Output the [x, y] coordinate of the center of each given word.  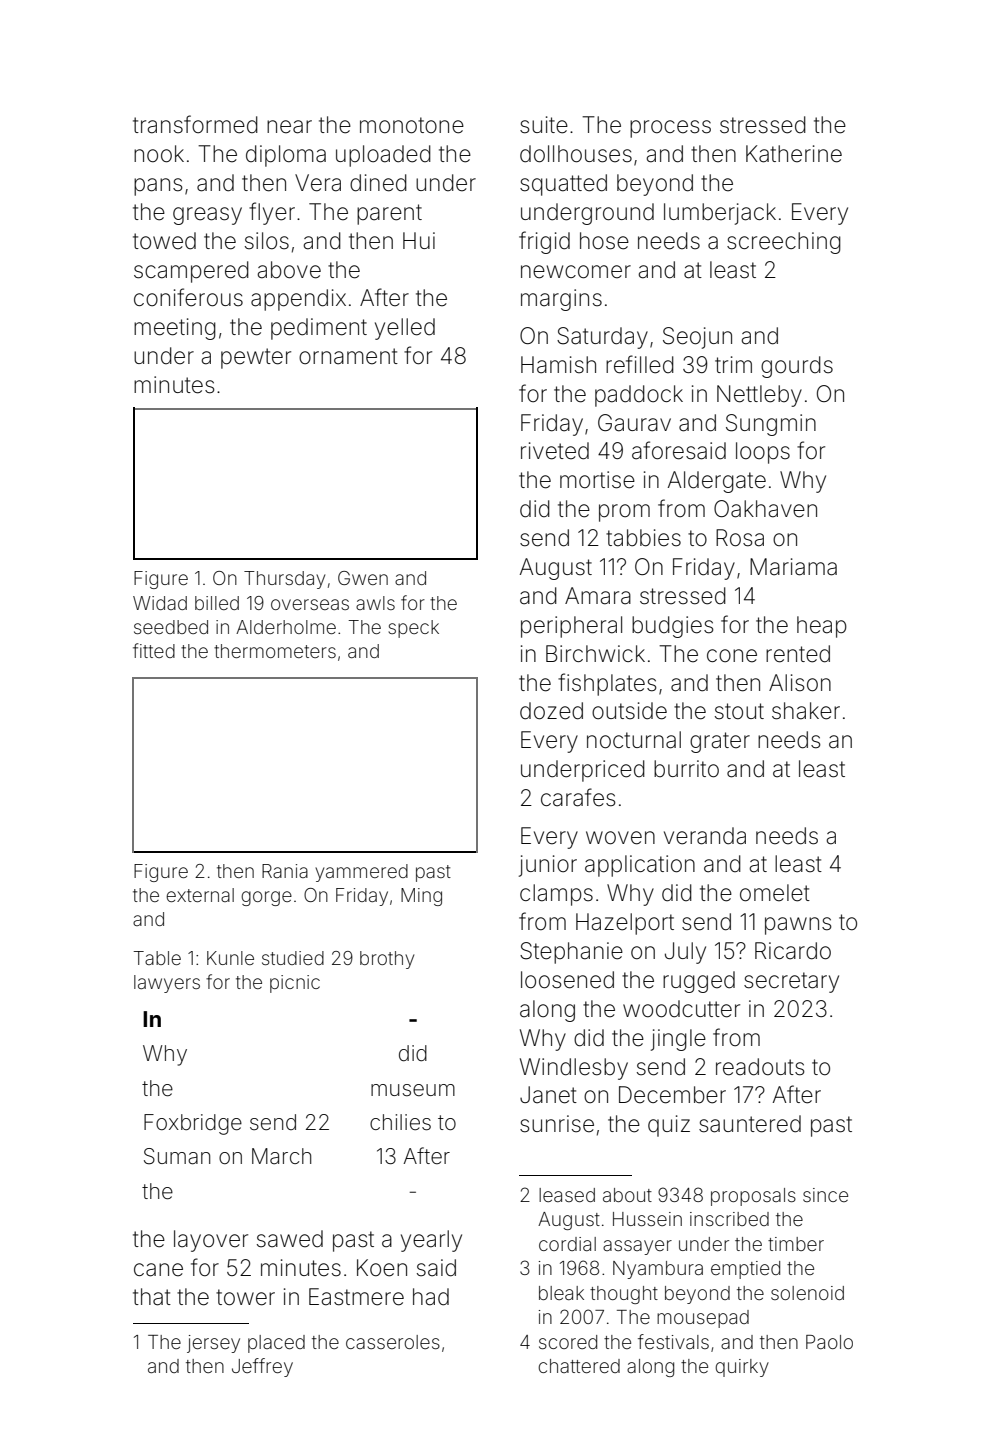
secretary [791, 982]
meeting [175, 329]
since [825, 1195]
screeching [784, 243]
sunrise [557, 1124]
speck [414, 629]
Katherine [794, 154]
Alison [800, 683]
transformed [195, 124]
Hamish [558, 365]
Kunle [230, 958]
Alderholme [286, 627]
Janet [548, 1095]
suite [544, 125]
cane [158, 1270]
